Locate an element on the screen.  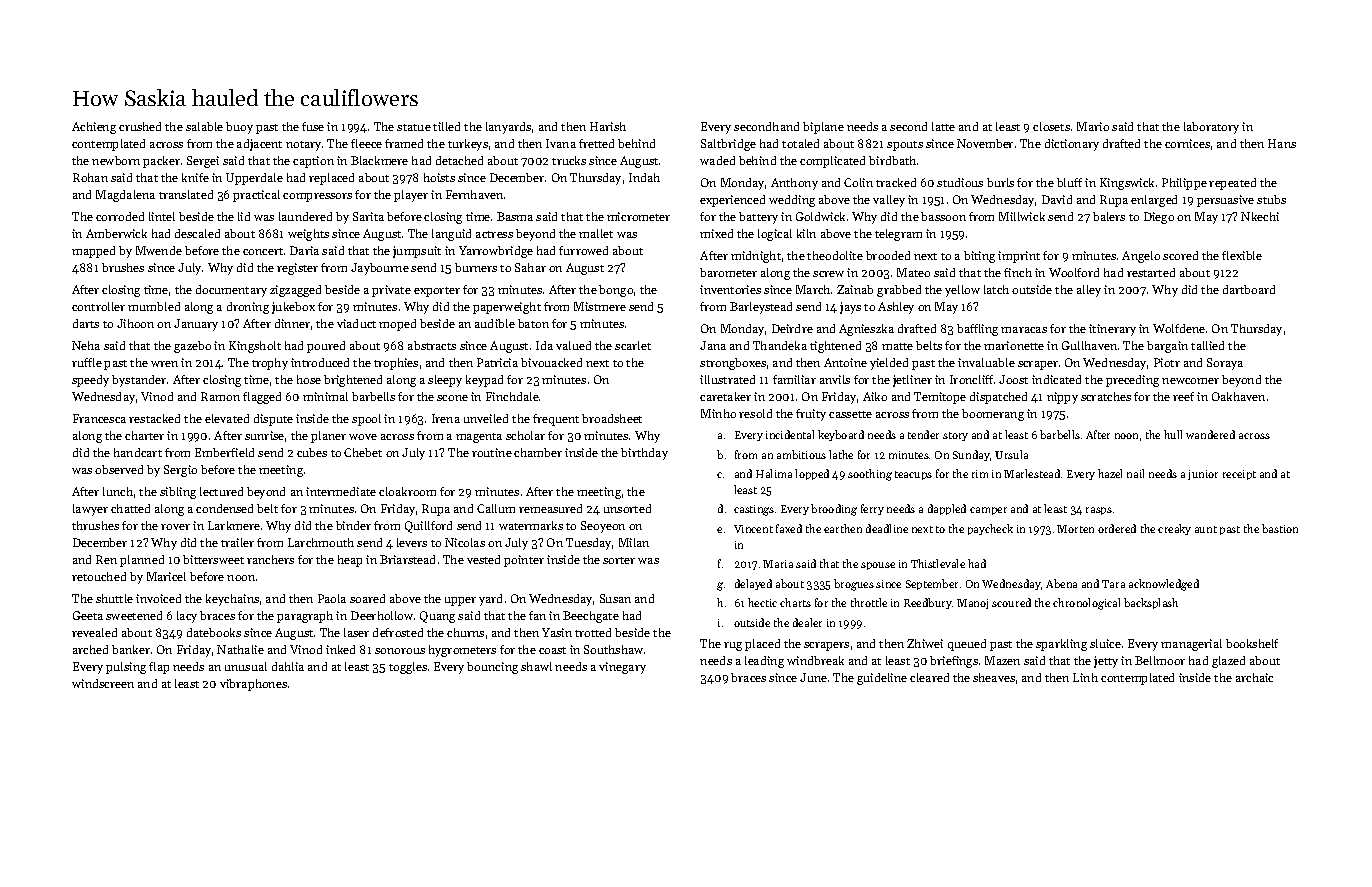
darts is located at coordinates (86, 323).
